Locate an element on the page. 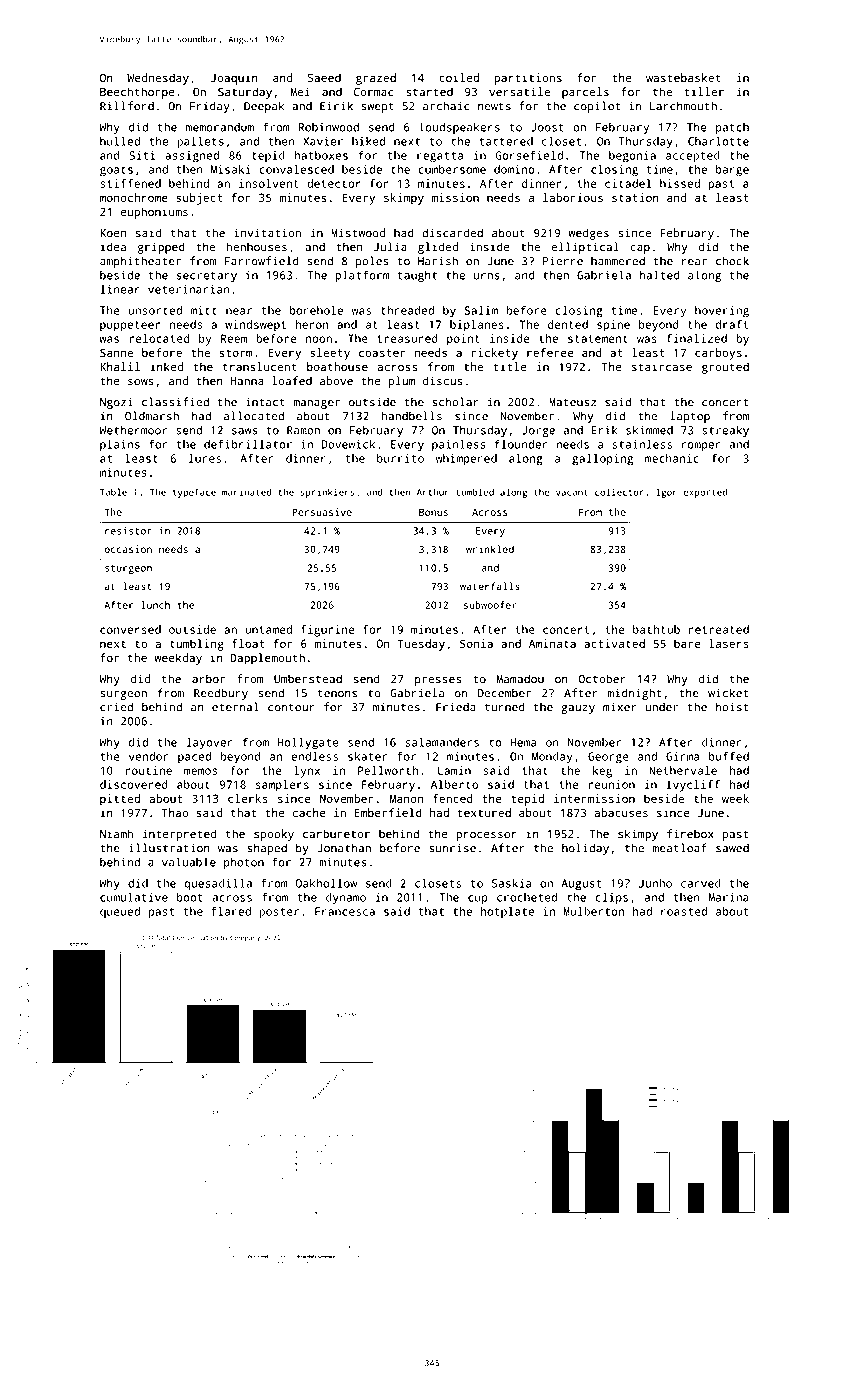 The height and width of the page is (1400, 849). sawed is located at coordinates (732, 848).
